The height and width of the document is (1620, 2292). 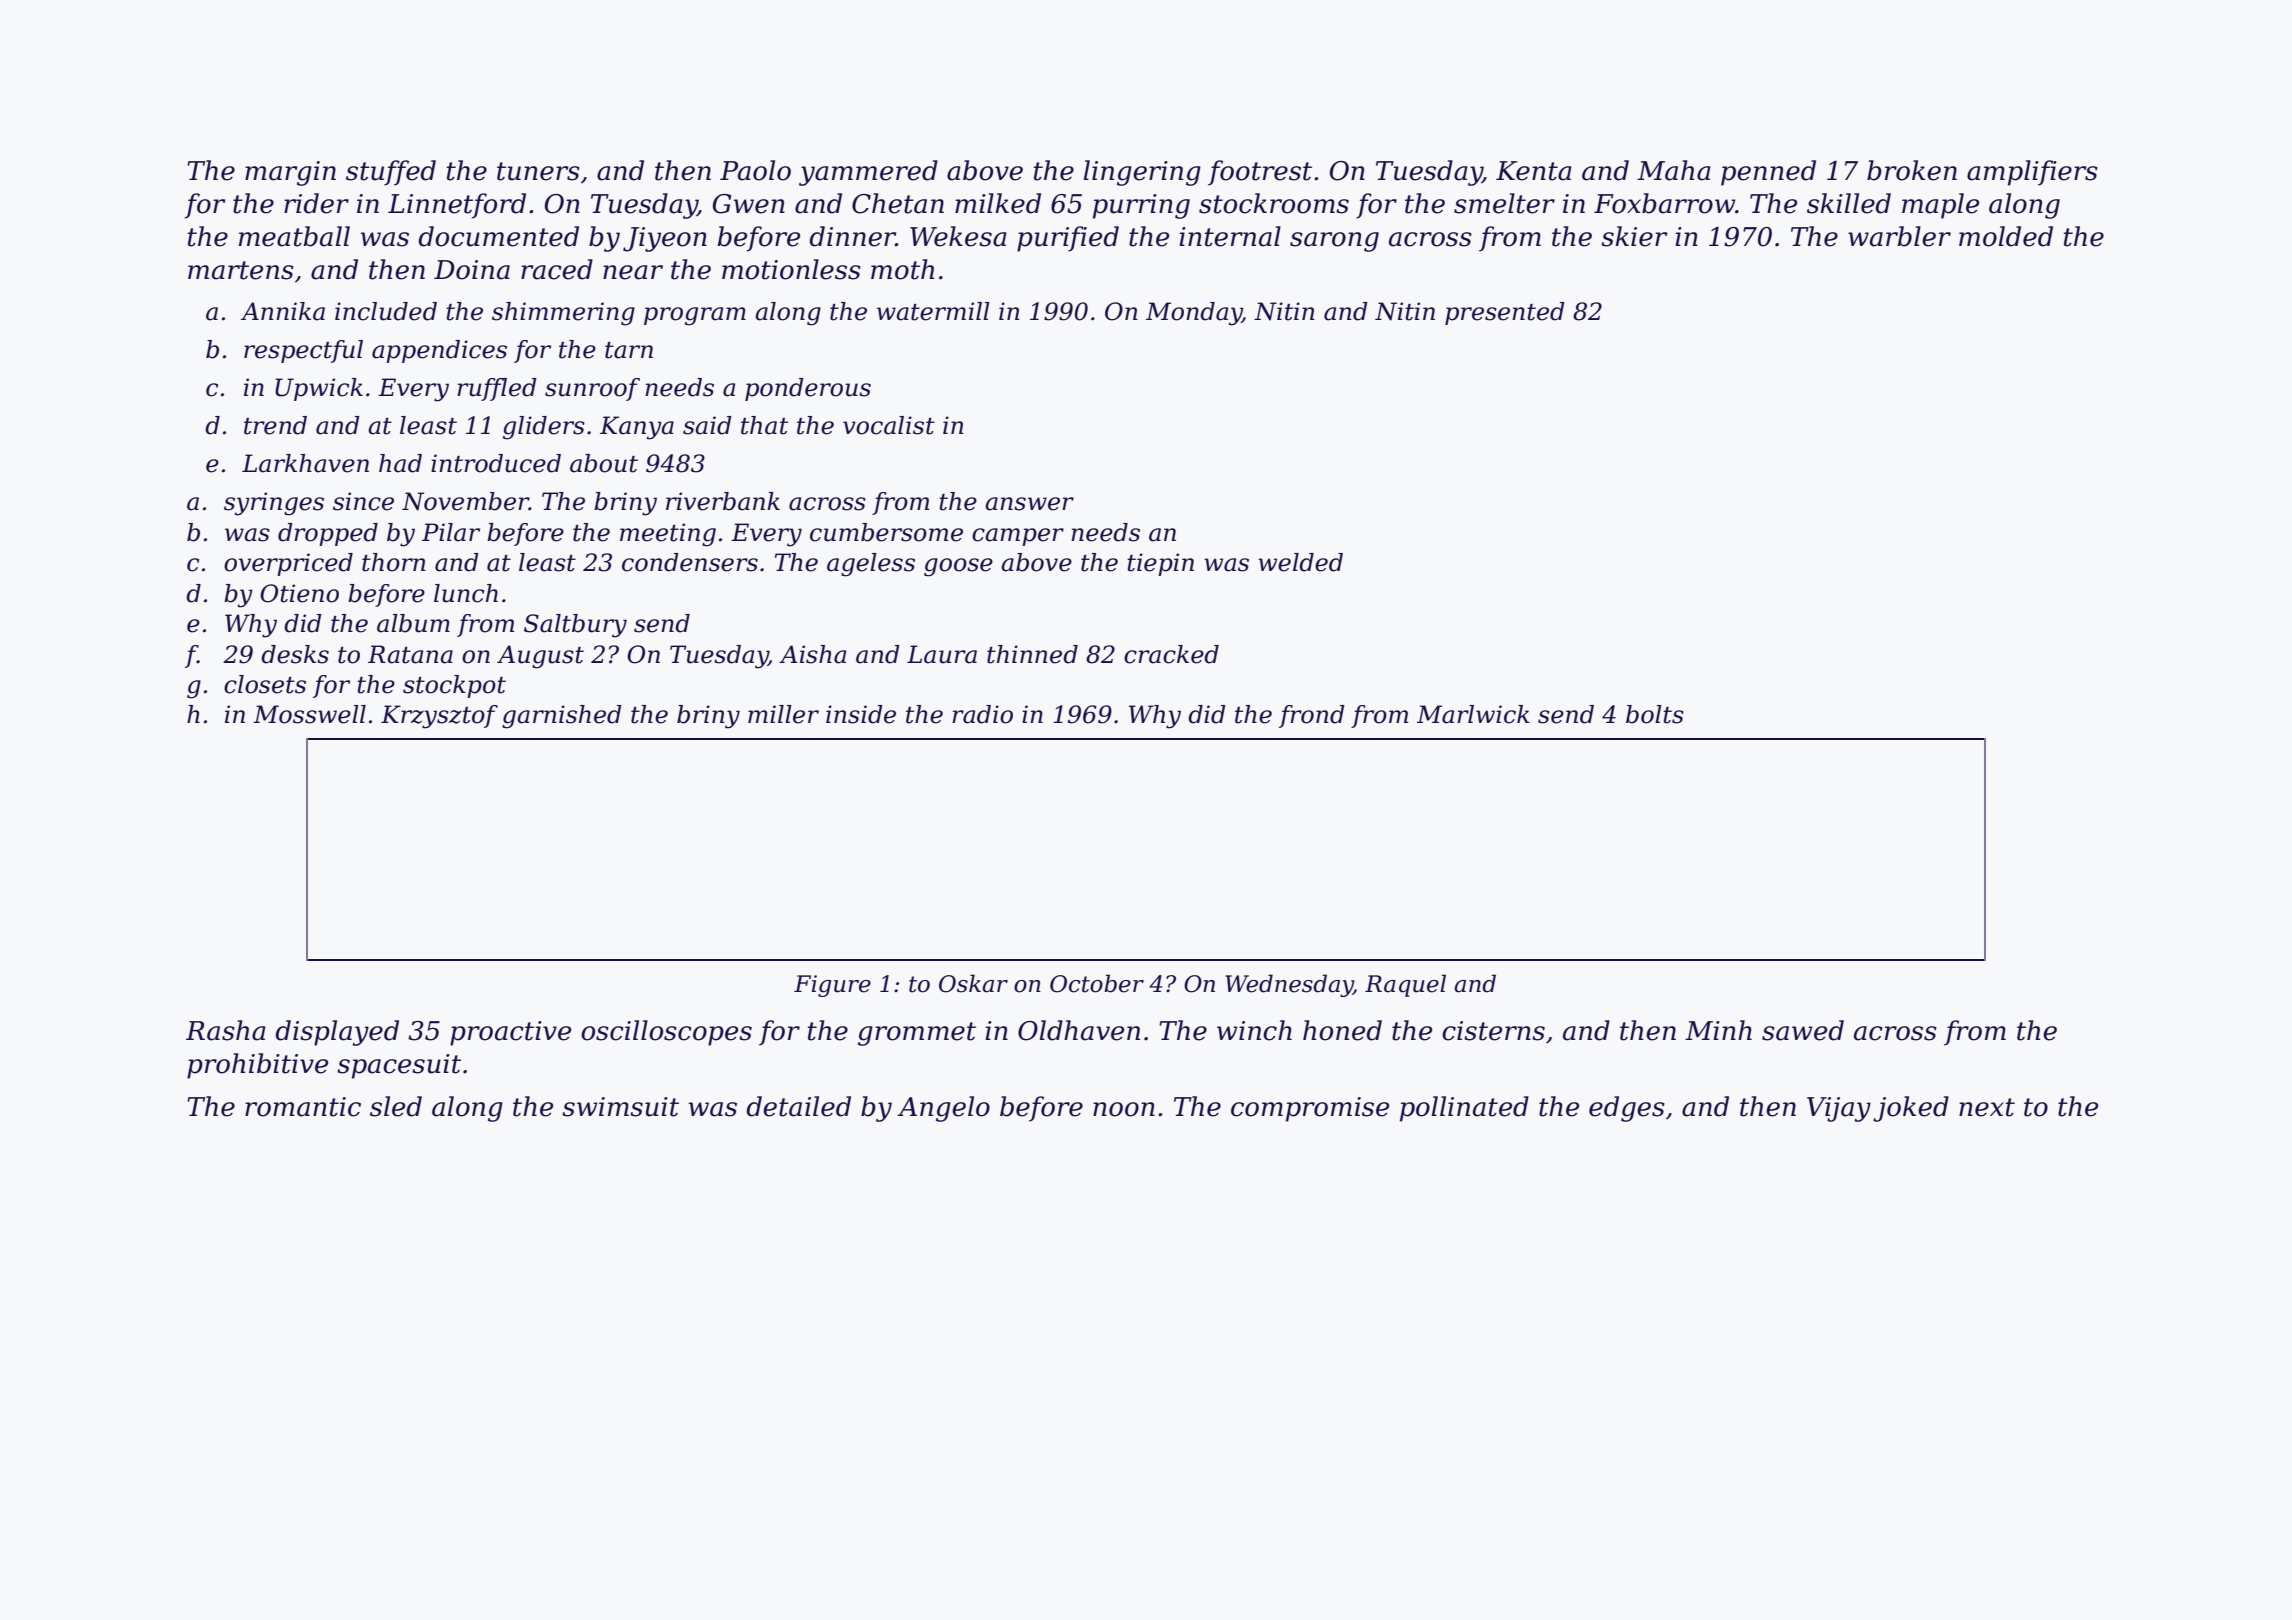 I want to click on frond, so click(x=1312, y=716).
